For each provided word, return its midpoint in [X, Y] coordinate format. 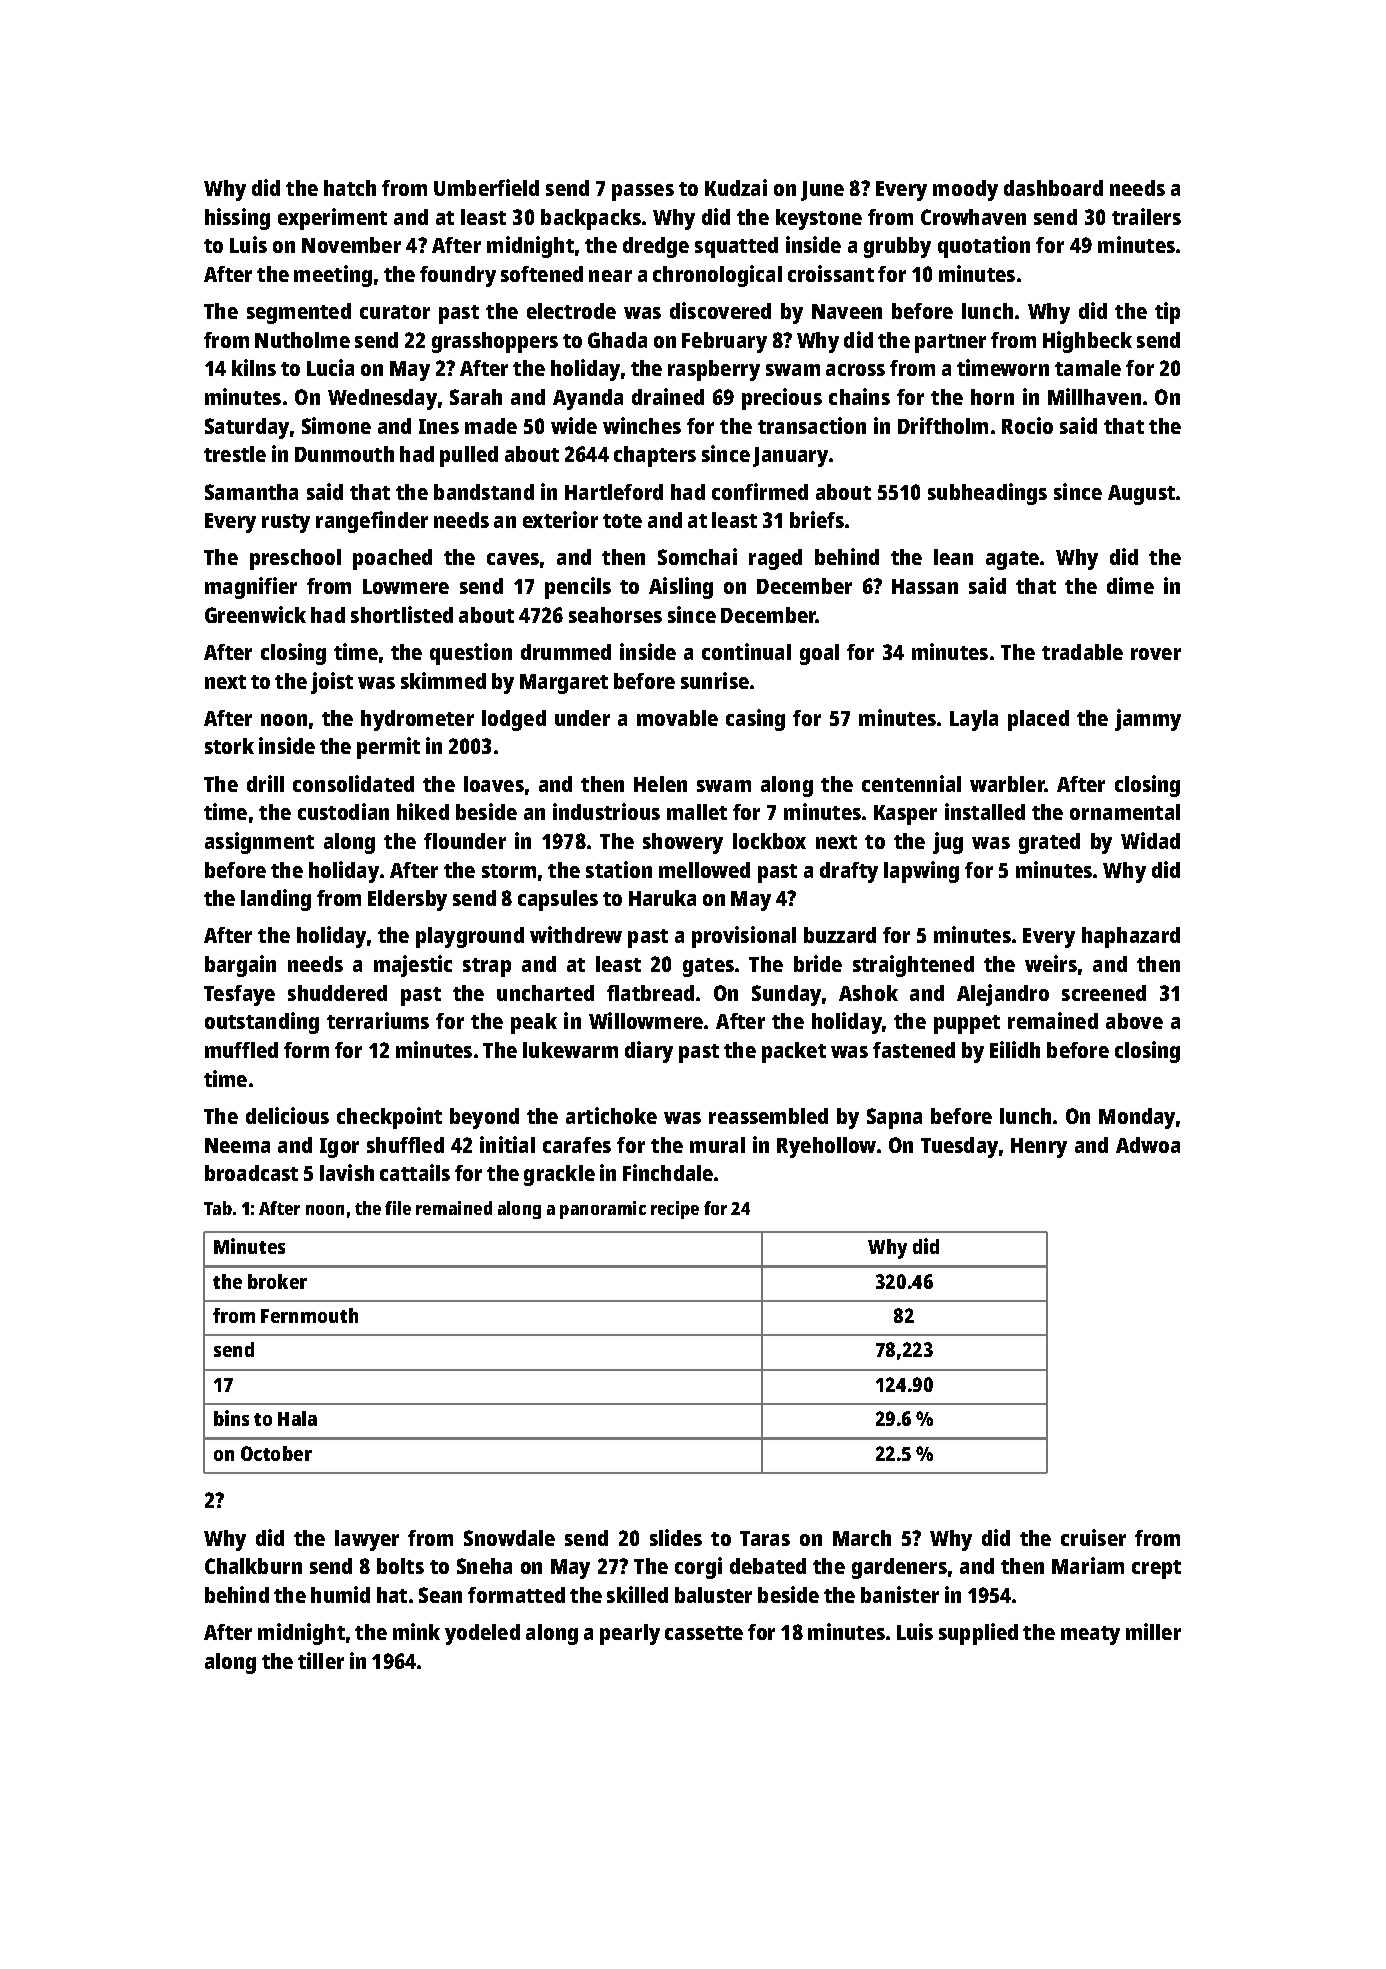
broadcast [251, 1173]
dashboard [1053, 188]
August [1141, 495]
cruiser [1093, 1537]
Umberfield [486, 187]
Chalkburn [253, 1566]
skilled [637, 1594]
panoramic [603, 1210]
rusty [286, 523]
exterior [560, 519]
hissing [237, 219]
